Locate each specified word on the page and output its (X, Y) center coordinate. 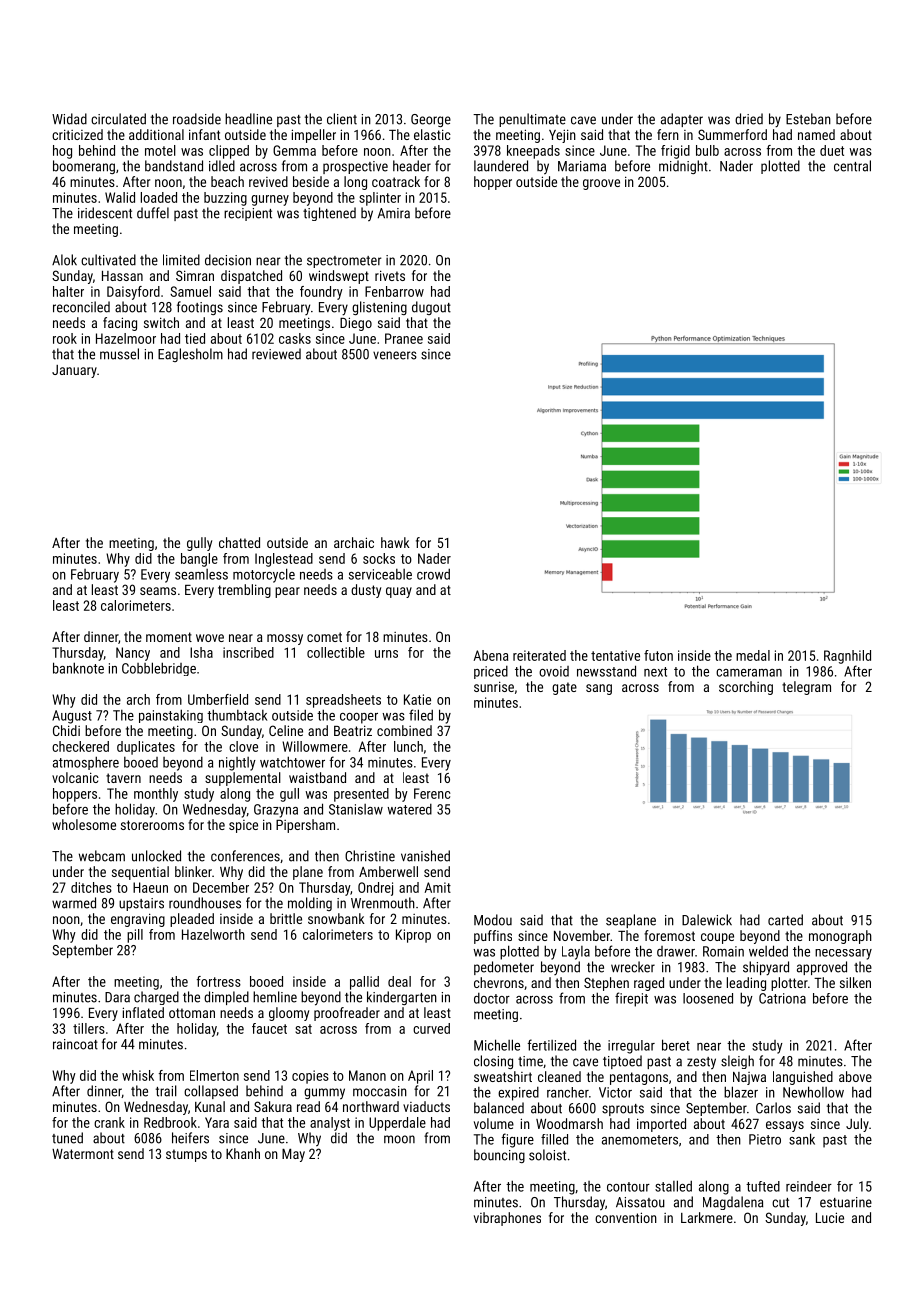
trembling (244, 591)
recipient (248, 214)
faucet (269, 1028)
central (852, 166)
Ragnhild (847, 657)
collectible (336, 652)
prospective (355, 167)
